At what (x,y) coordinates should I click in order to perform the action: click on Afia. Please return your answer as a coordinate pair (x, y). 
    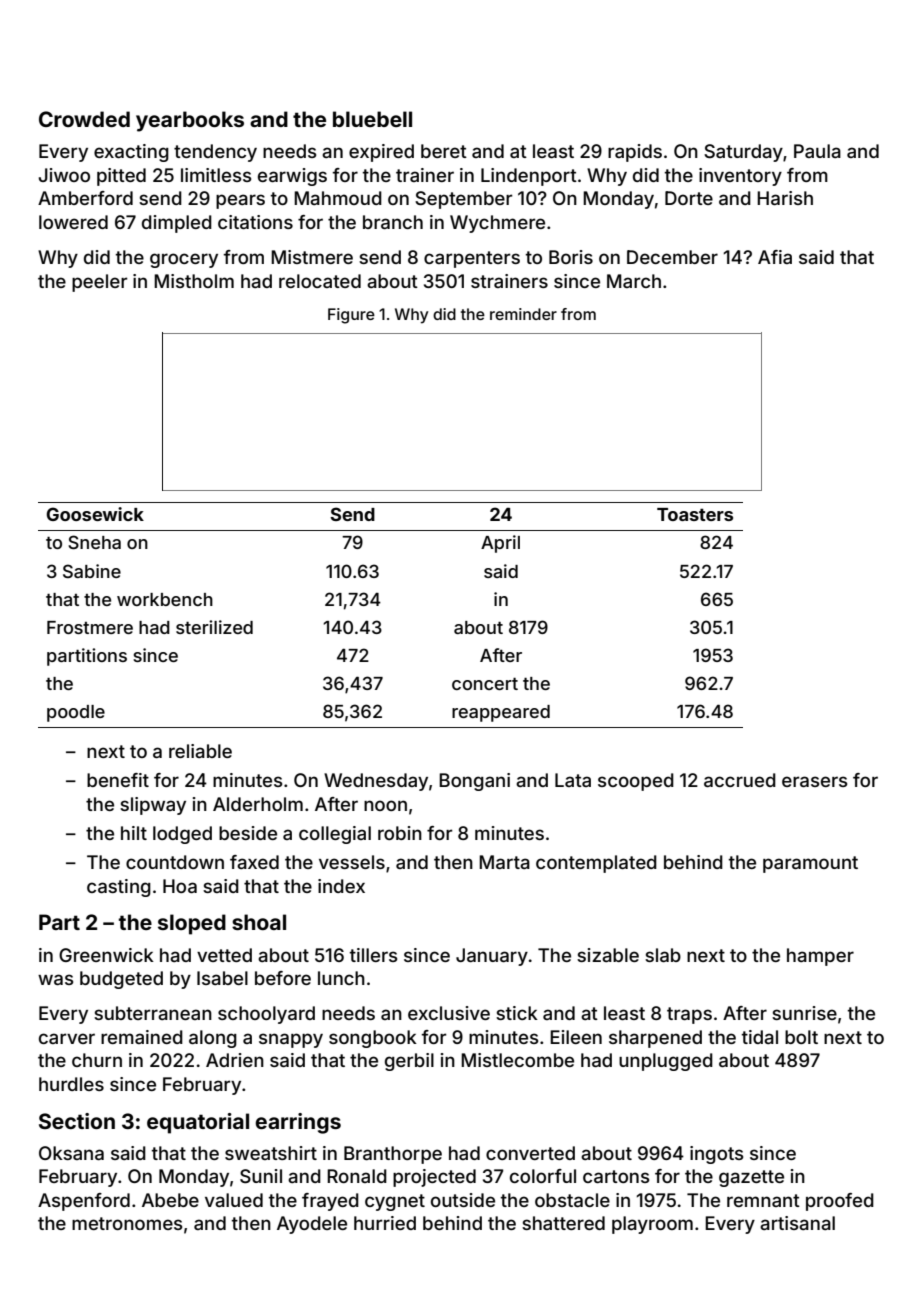
    Looking at the image, I should click on (775, 257).
